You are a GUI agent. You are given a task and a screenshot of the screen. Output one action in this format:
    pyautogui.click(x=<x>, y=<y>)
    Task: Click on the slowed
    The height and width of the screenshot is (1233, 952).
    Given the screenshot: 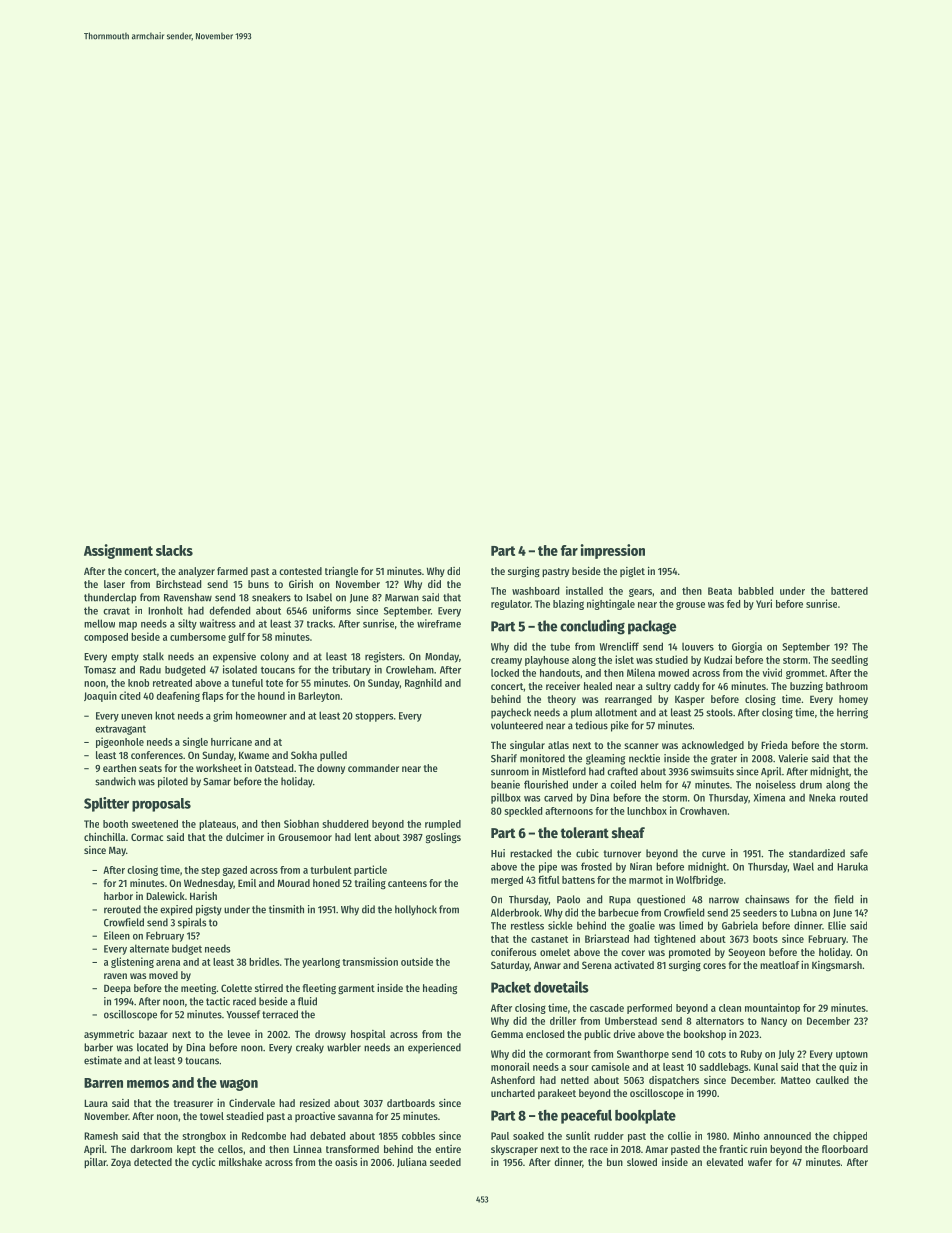 What is the action you would take?
    pyautogui.click(x=642, y=1162)
